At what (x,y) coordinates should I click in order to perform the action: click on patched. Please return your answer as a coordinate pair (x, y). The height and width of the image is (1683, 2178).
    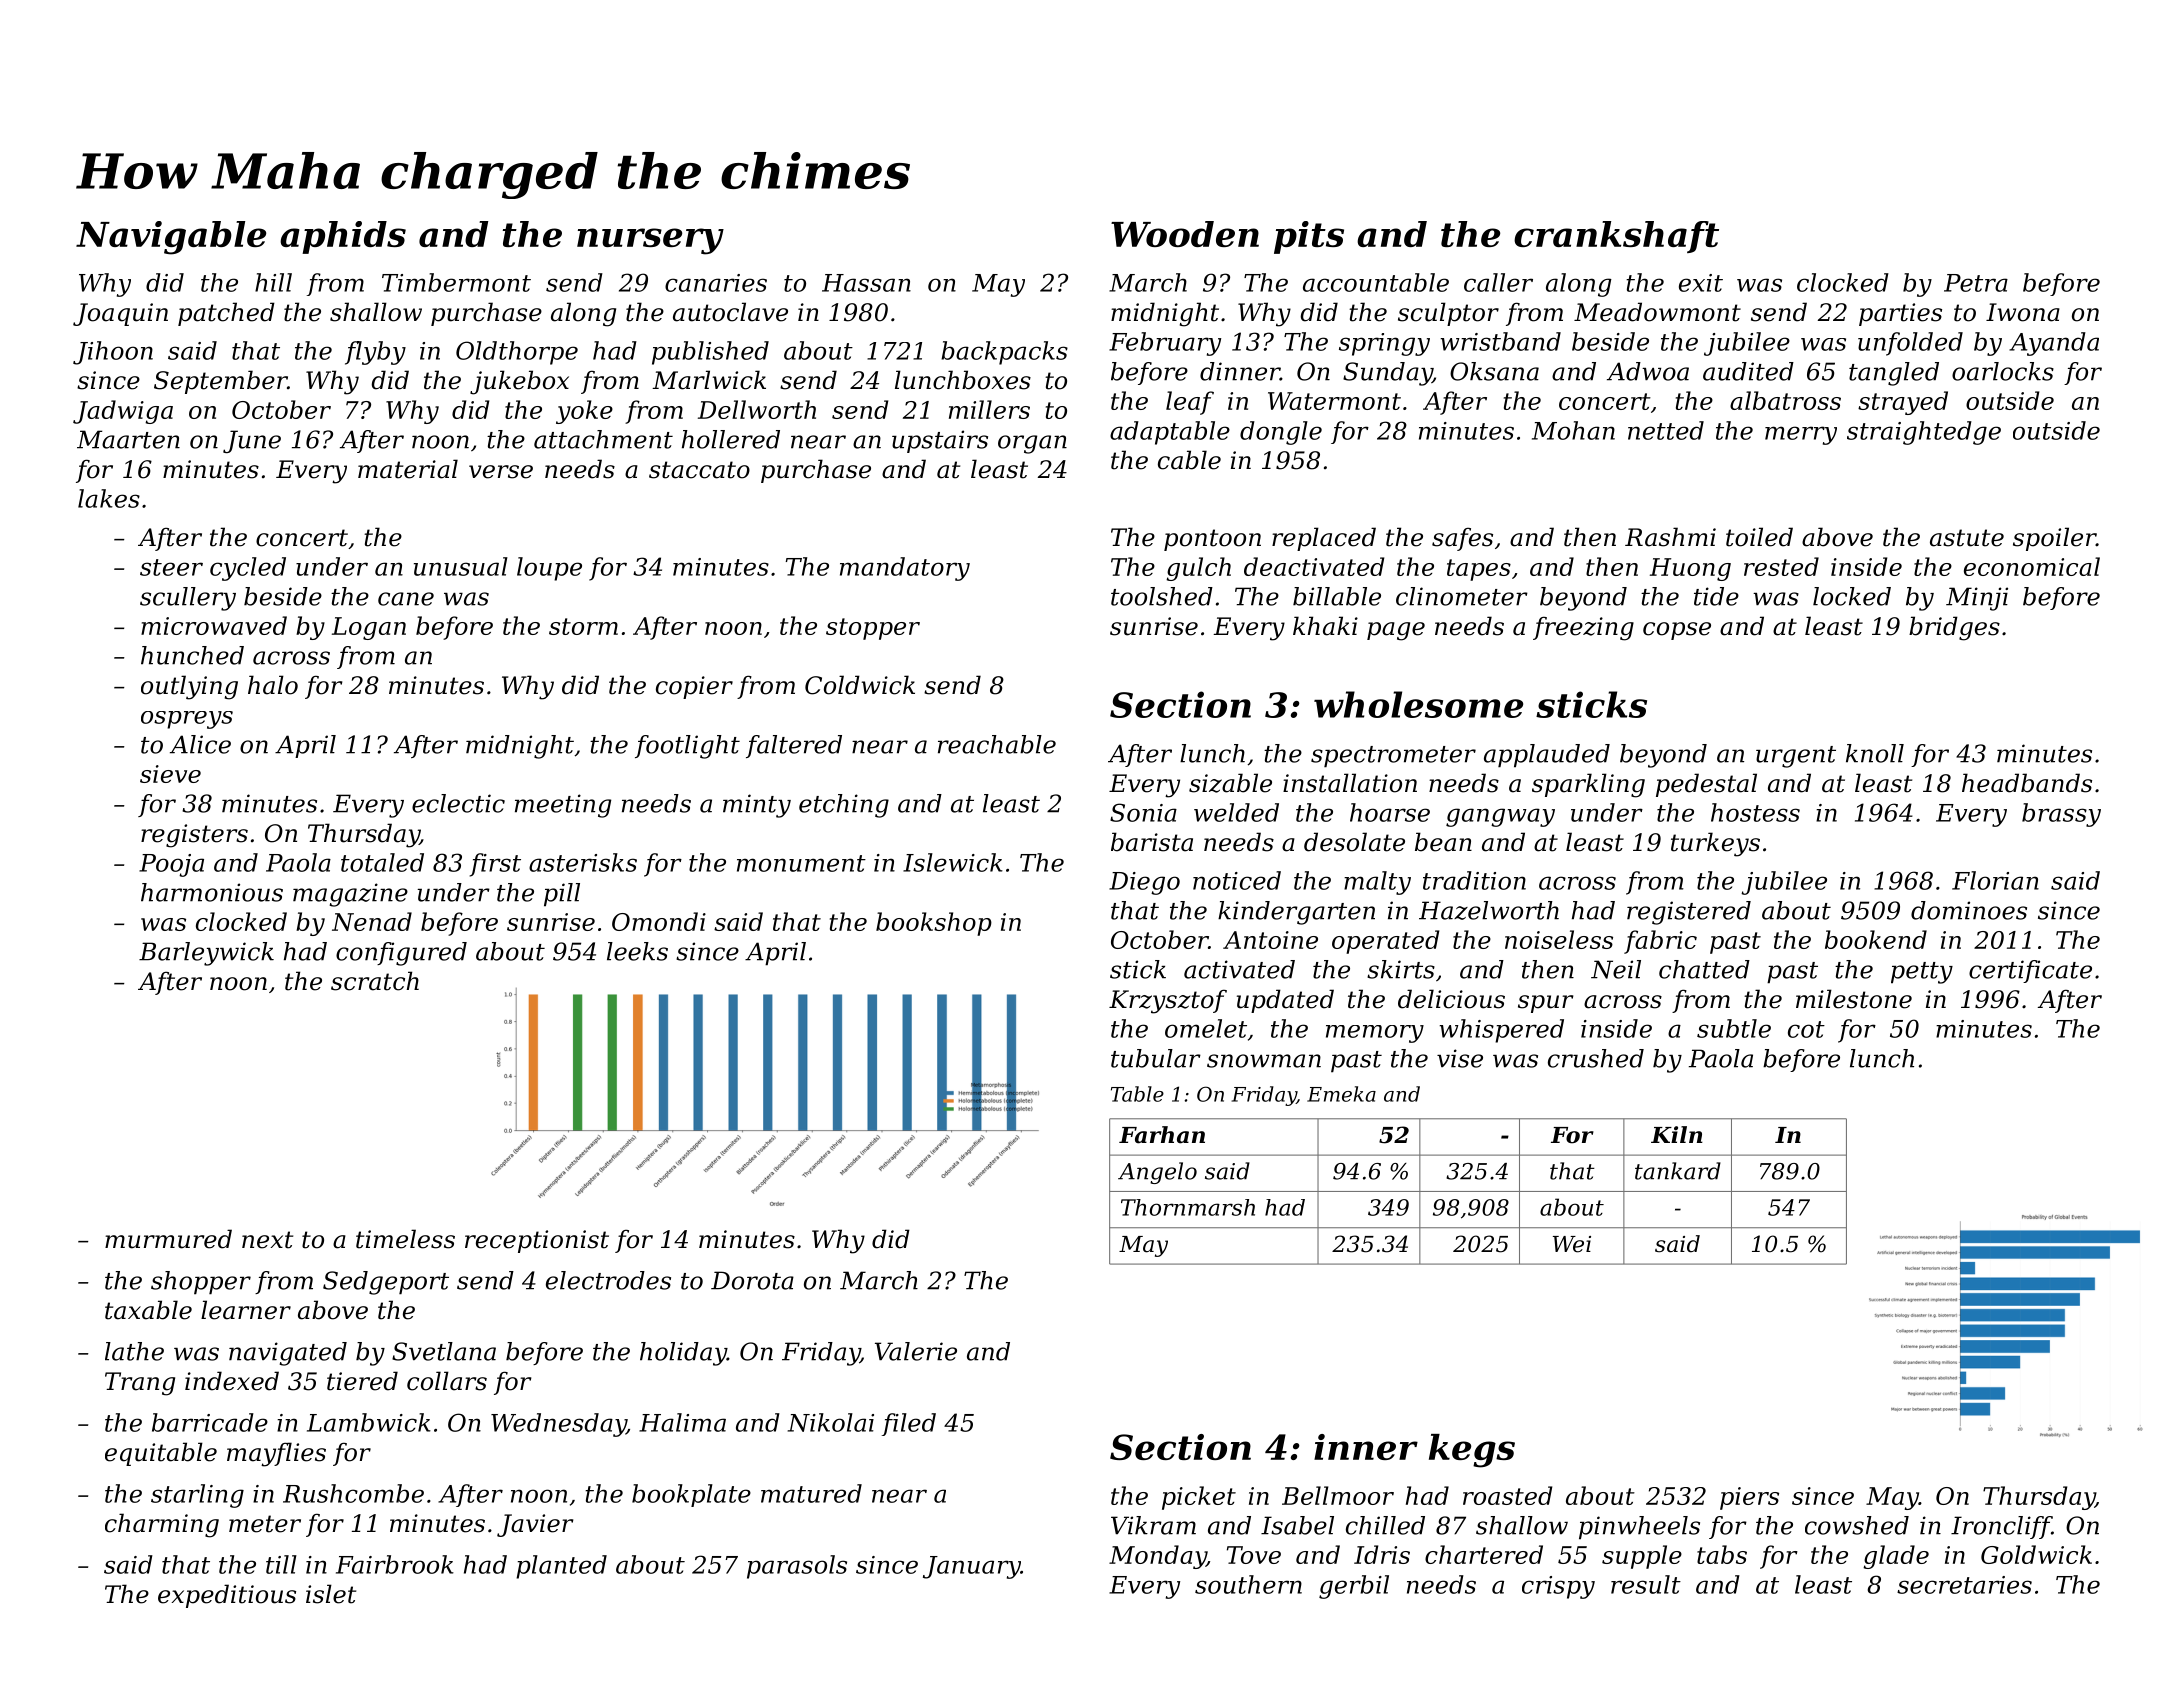
    Looking at the image, I should click on (226, 314).
